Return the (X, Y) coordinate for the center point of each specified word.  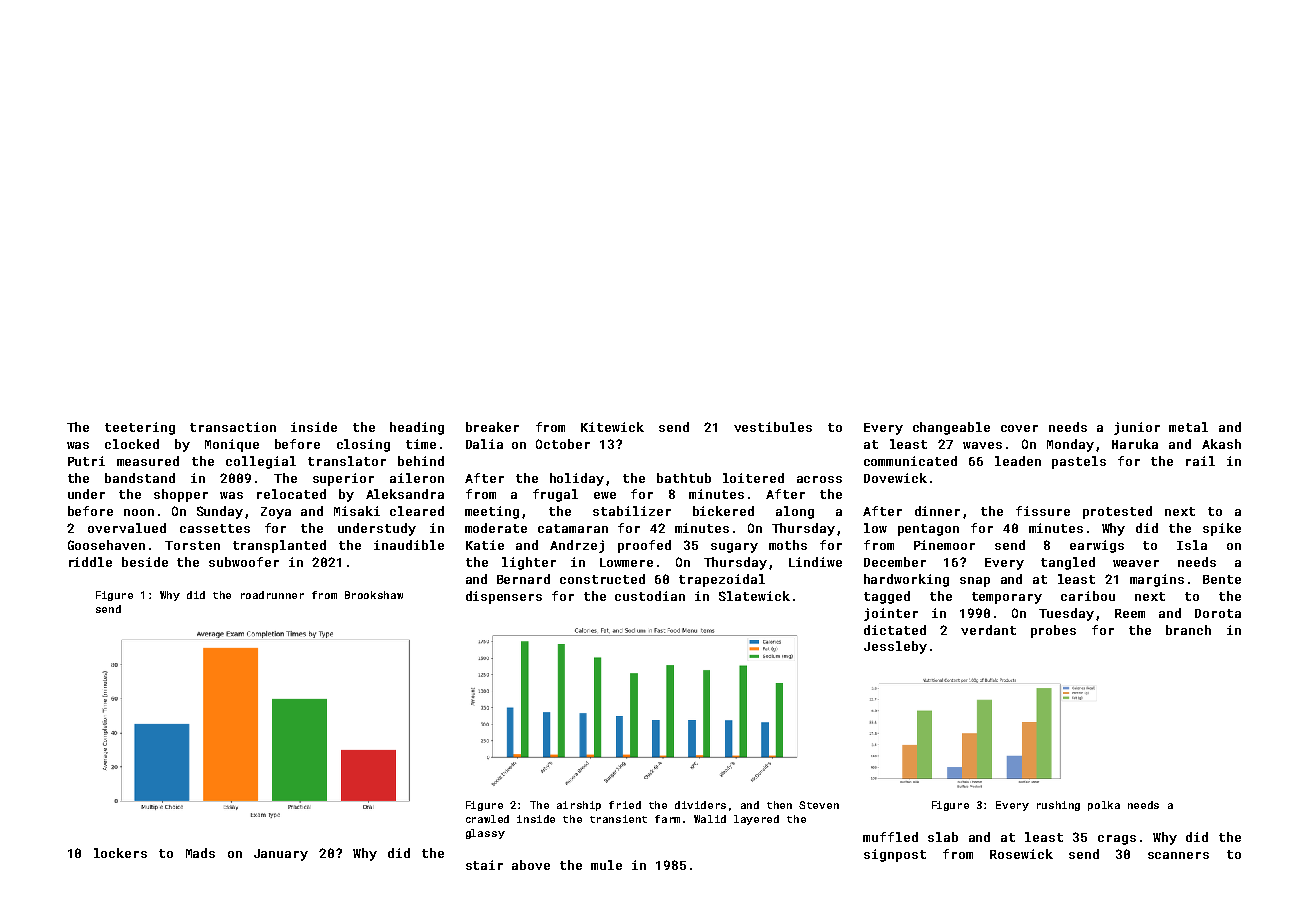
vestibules (773, 427)
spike (1222, 529)
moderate (496, 528)
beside (145, 562)
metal (1188, 427)
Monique (232, 445)
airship (579, 806)
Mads (200, 853)
